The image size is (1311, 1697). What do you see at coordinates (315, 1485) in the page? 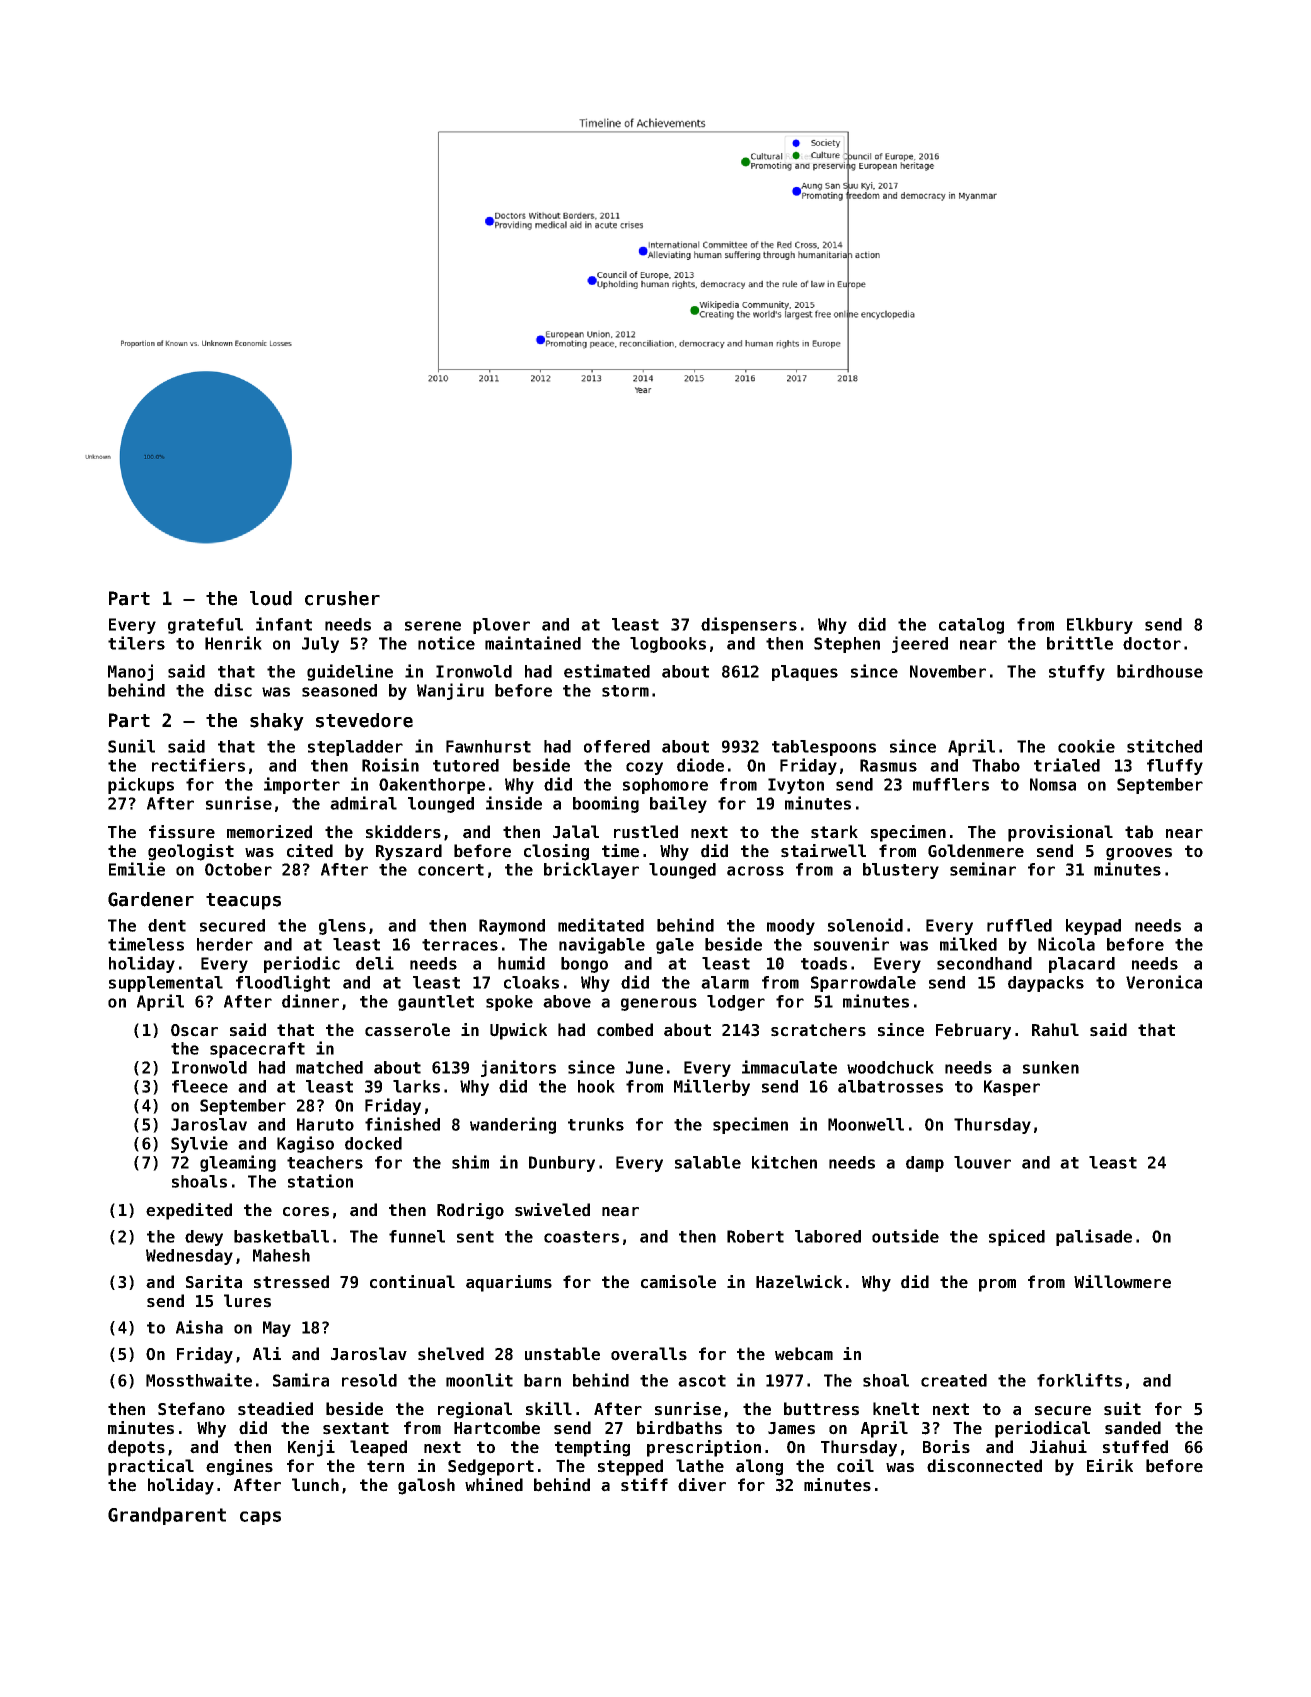
I see `lunch` at bounding box center [315, 1485].
